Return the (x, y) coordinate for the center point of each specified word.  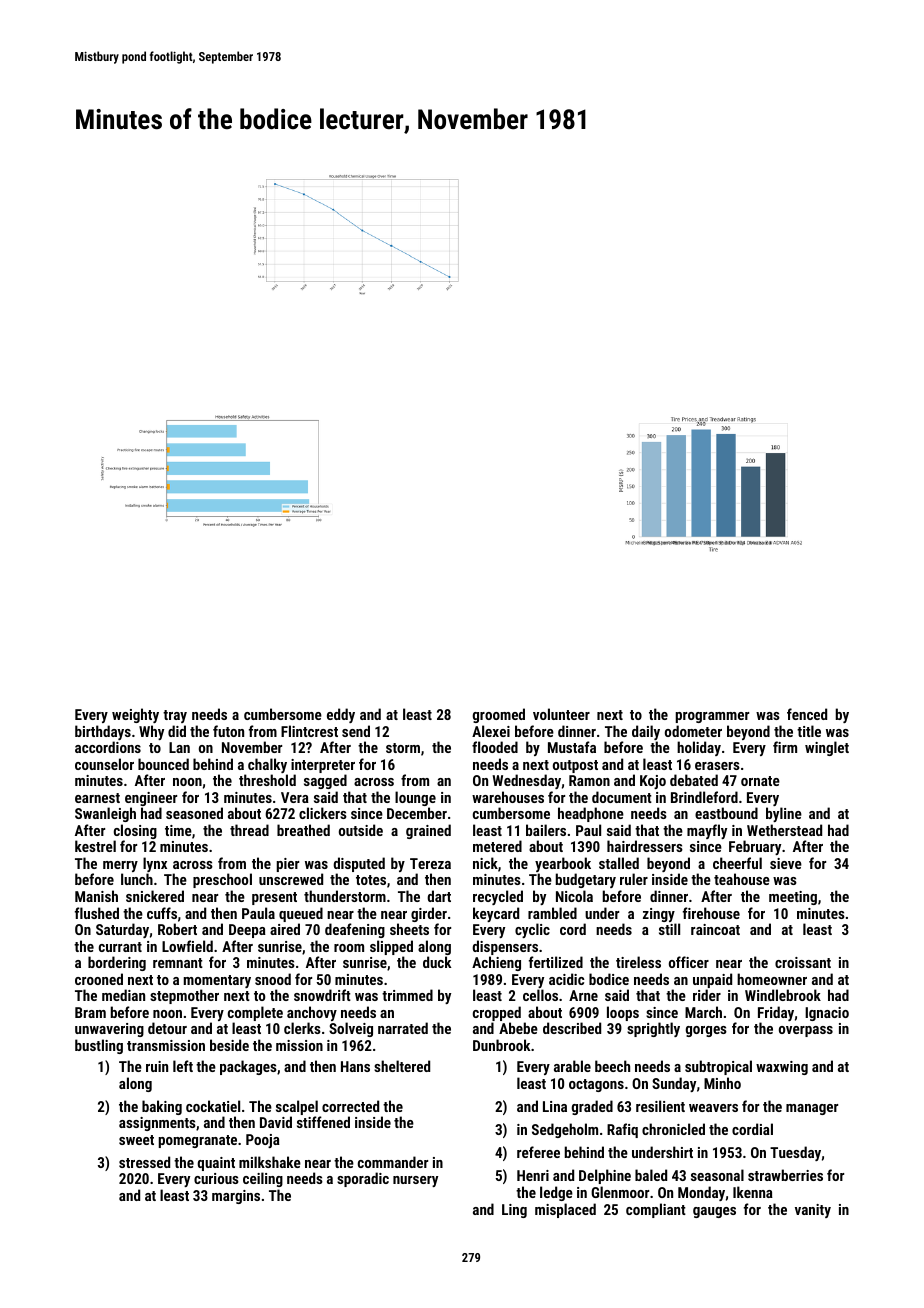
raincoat (715, 929)
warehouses (508, 797)
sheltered (402, 1066)
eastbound (726, 813)
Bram (90, 1012)
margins (236, 1197)
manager (812, 1109)
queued (301, 914)
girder (429, 914)
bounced (163, 764)
